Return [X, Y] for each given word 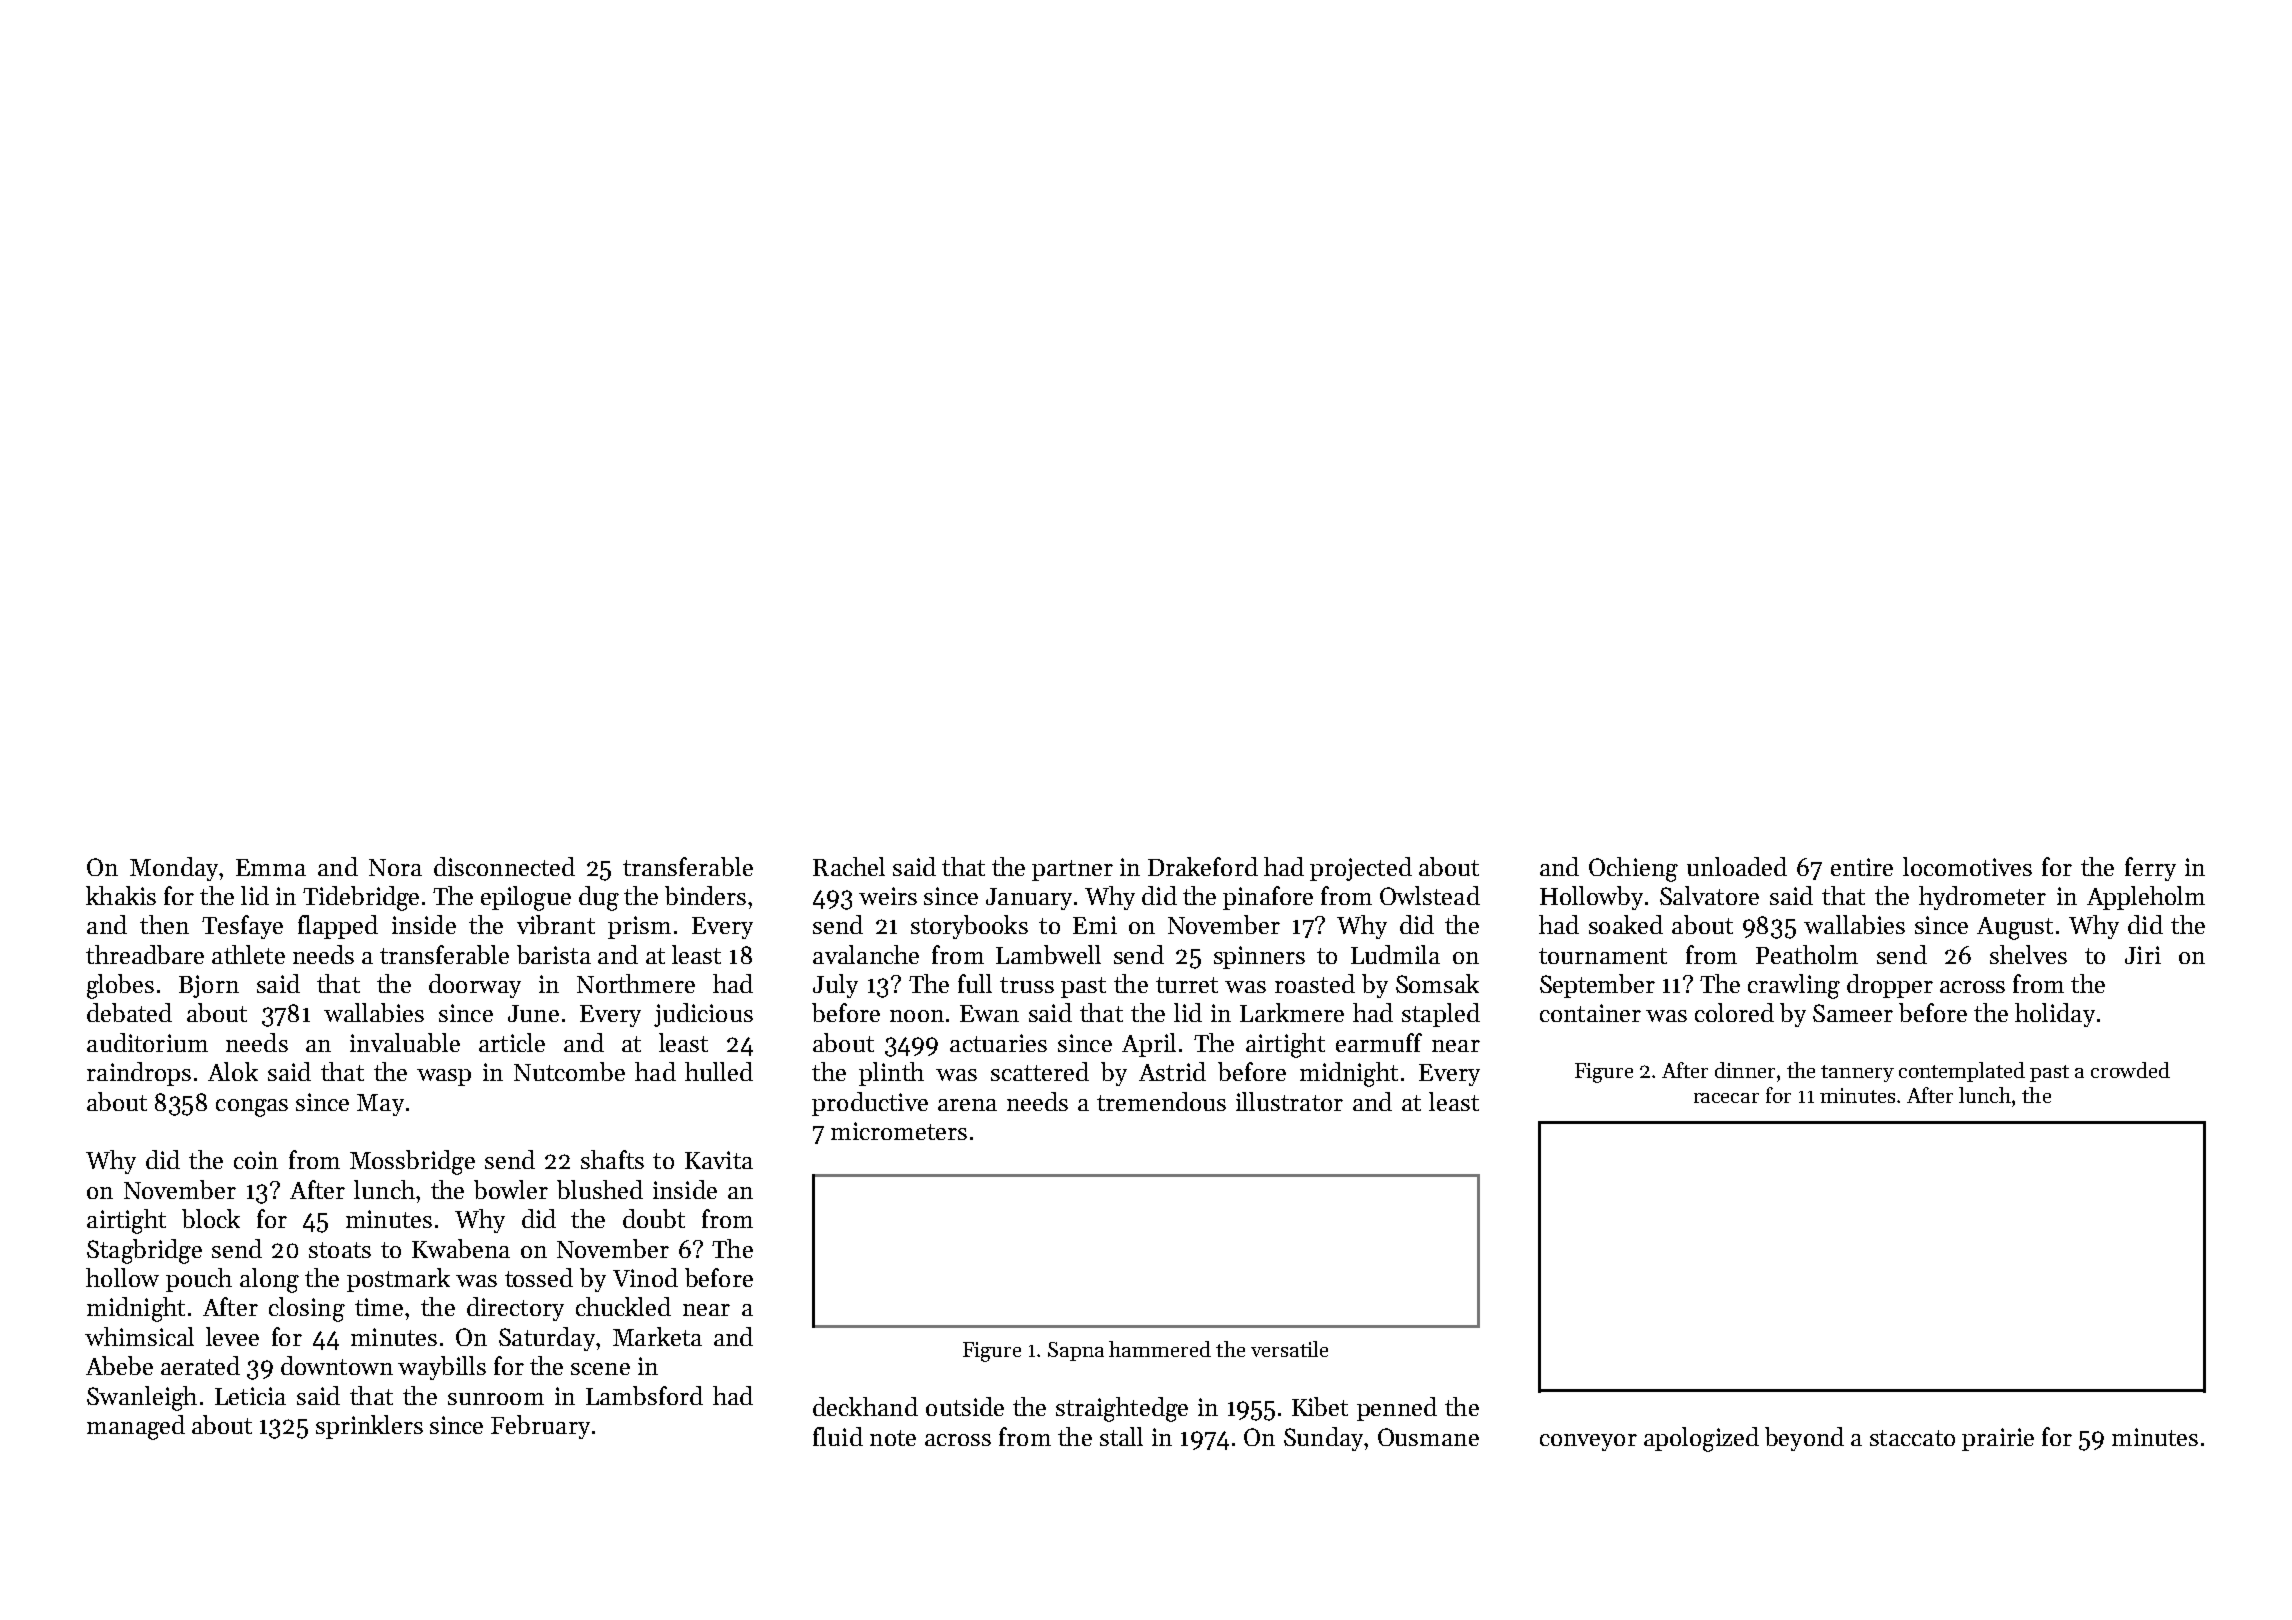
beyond [1804, 1439]
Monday [174, 869]
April [1149, 1045]
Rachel [849, 866]
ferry [2150, 869]
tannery [1857, 1073]
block [211, 1218]
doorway [475, 986]
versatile [1289, 1349]
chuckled [623, 1306]
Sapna [1076, 1351]
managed [136, 1427]
